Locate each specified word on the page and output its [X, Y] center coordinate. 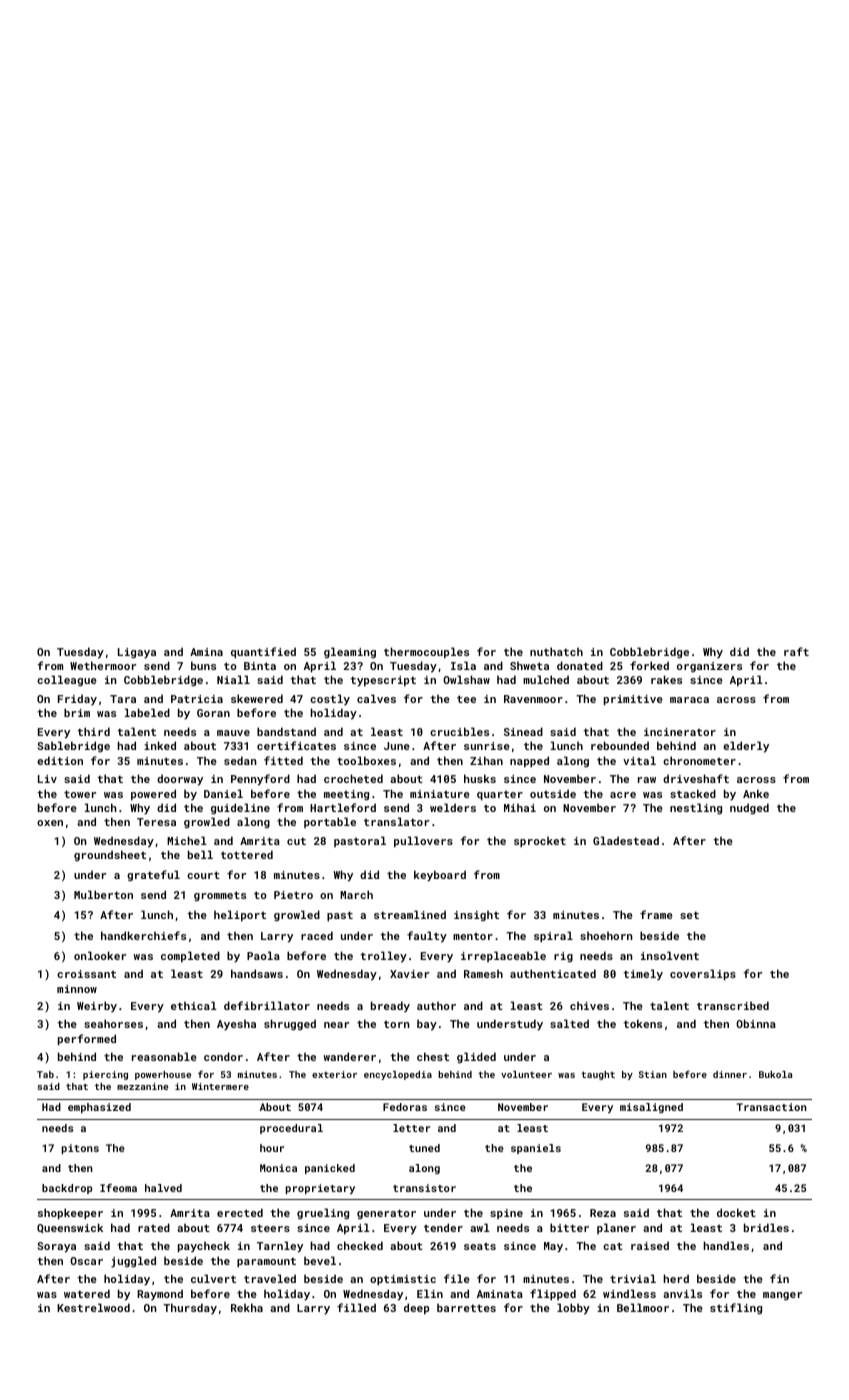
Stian [653, 1074]
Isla [463, 665]
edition [60, 760]
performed [87, 1039]
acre [623, 795]
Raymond [160, 1295]
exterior [334, 1074]
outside [553, 793]
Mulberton [103, 894]
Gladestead [626, 840]
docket [736, 1212]
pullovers [423, 841]
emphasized [99, 1108]
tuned [424, 1148]
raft [796, 651]
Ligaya [137, 653]
